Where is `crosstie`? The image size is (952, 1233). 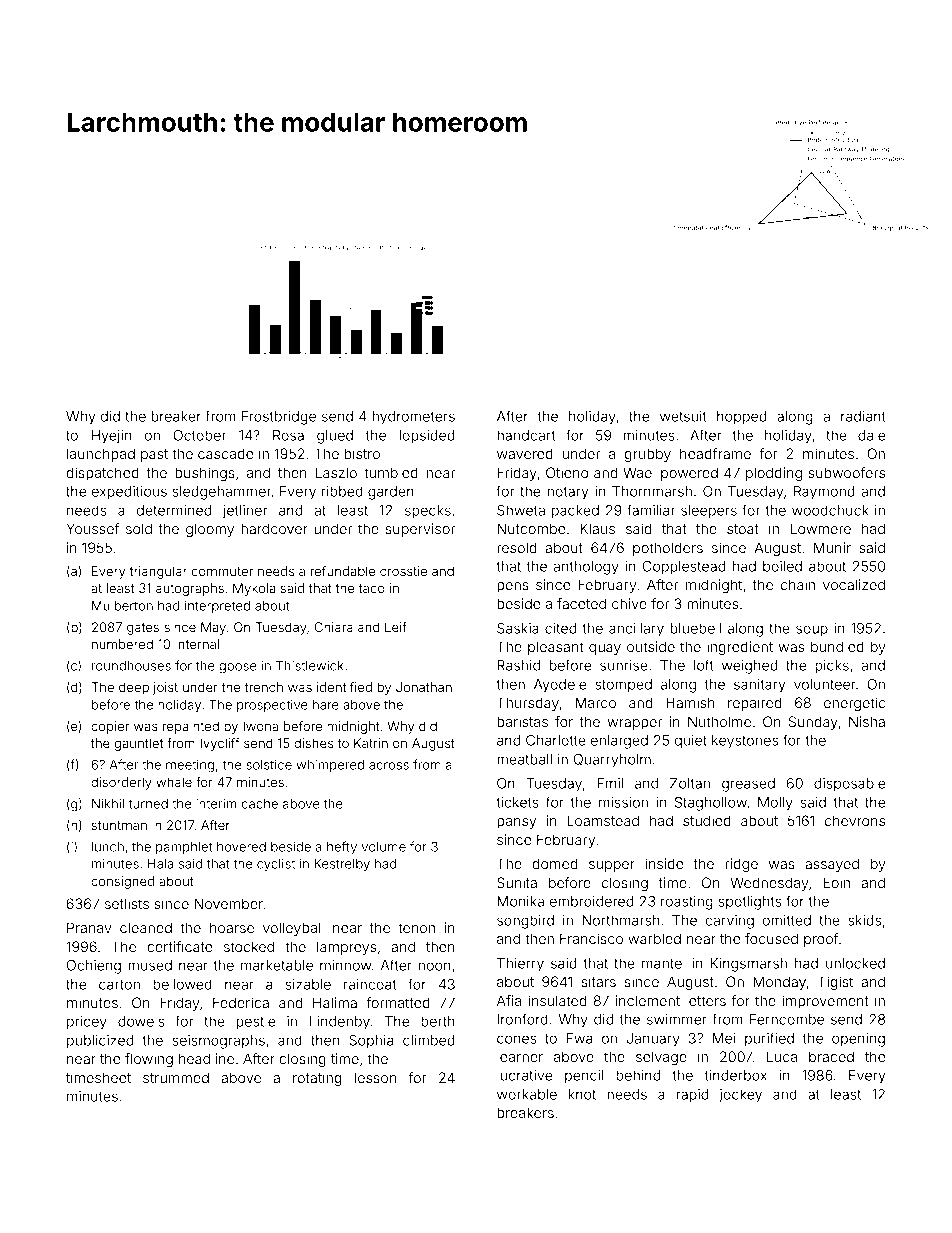 crosstie is located at coordinates (403, 571).
